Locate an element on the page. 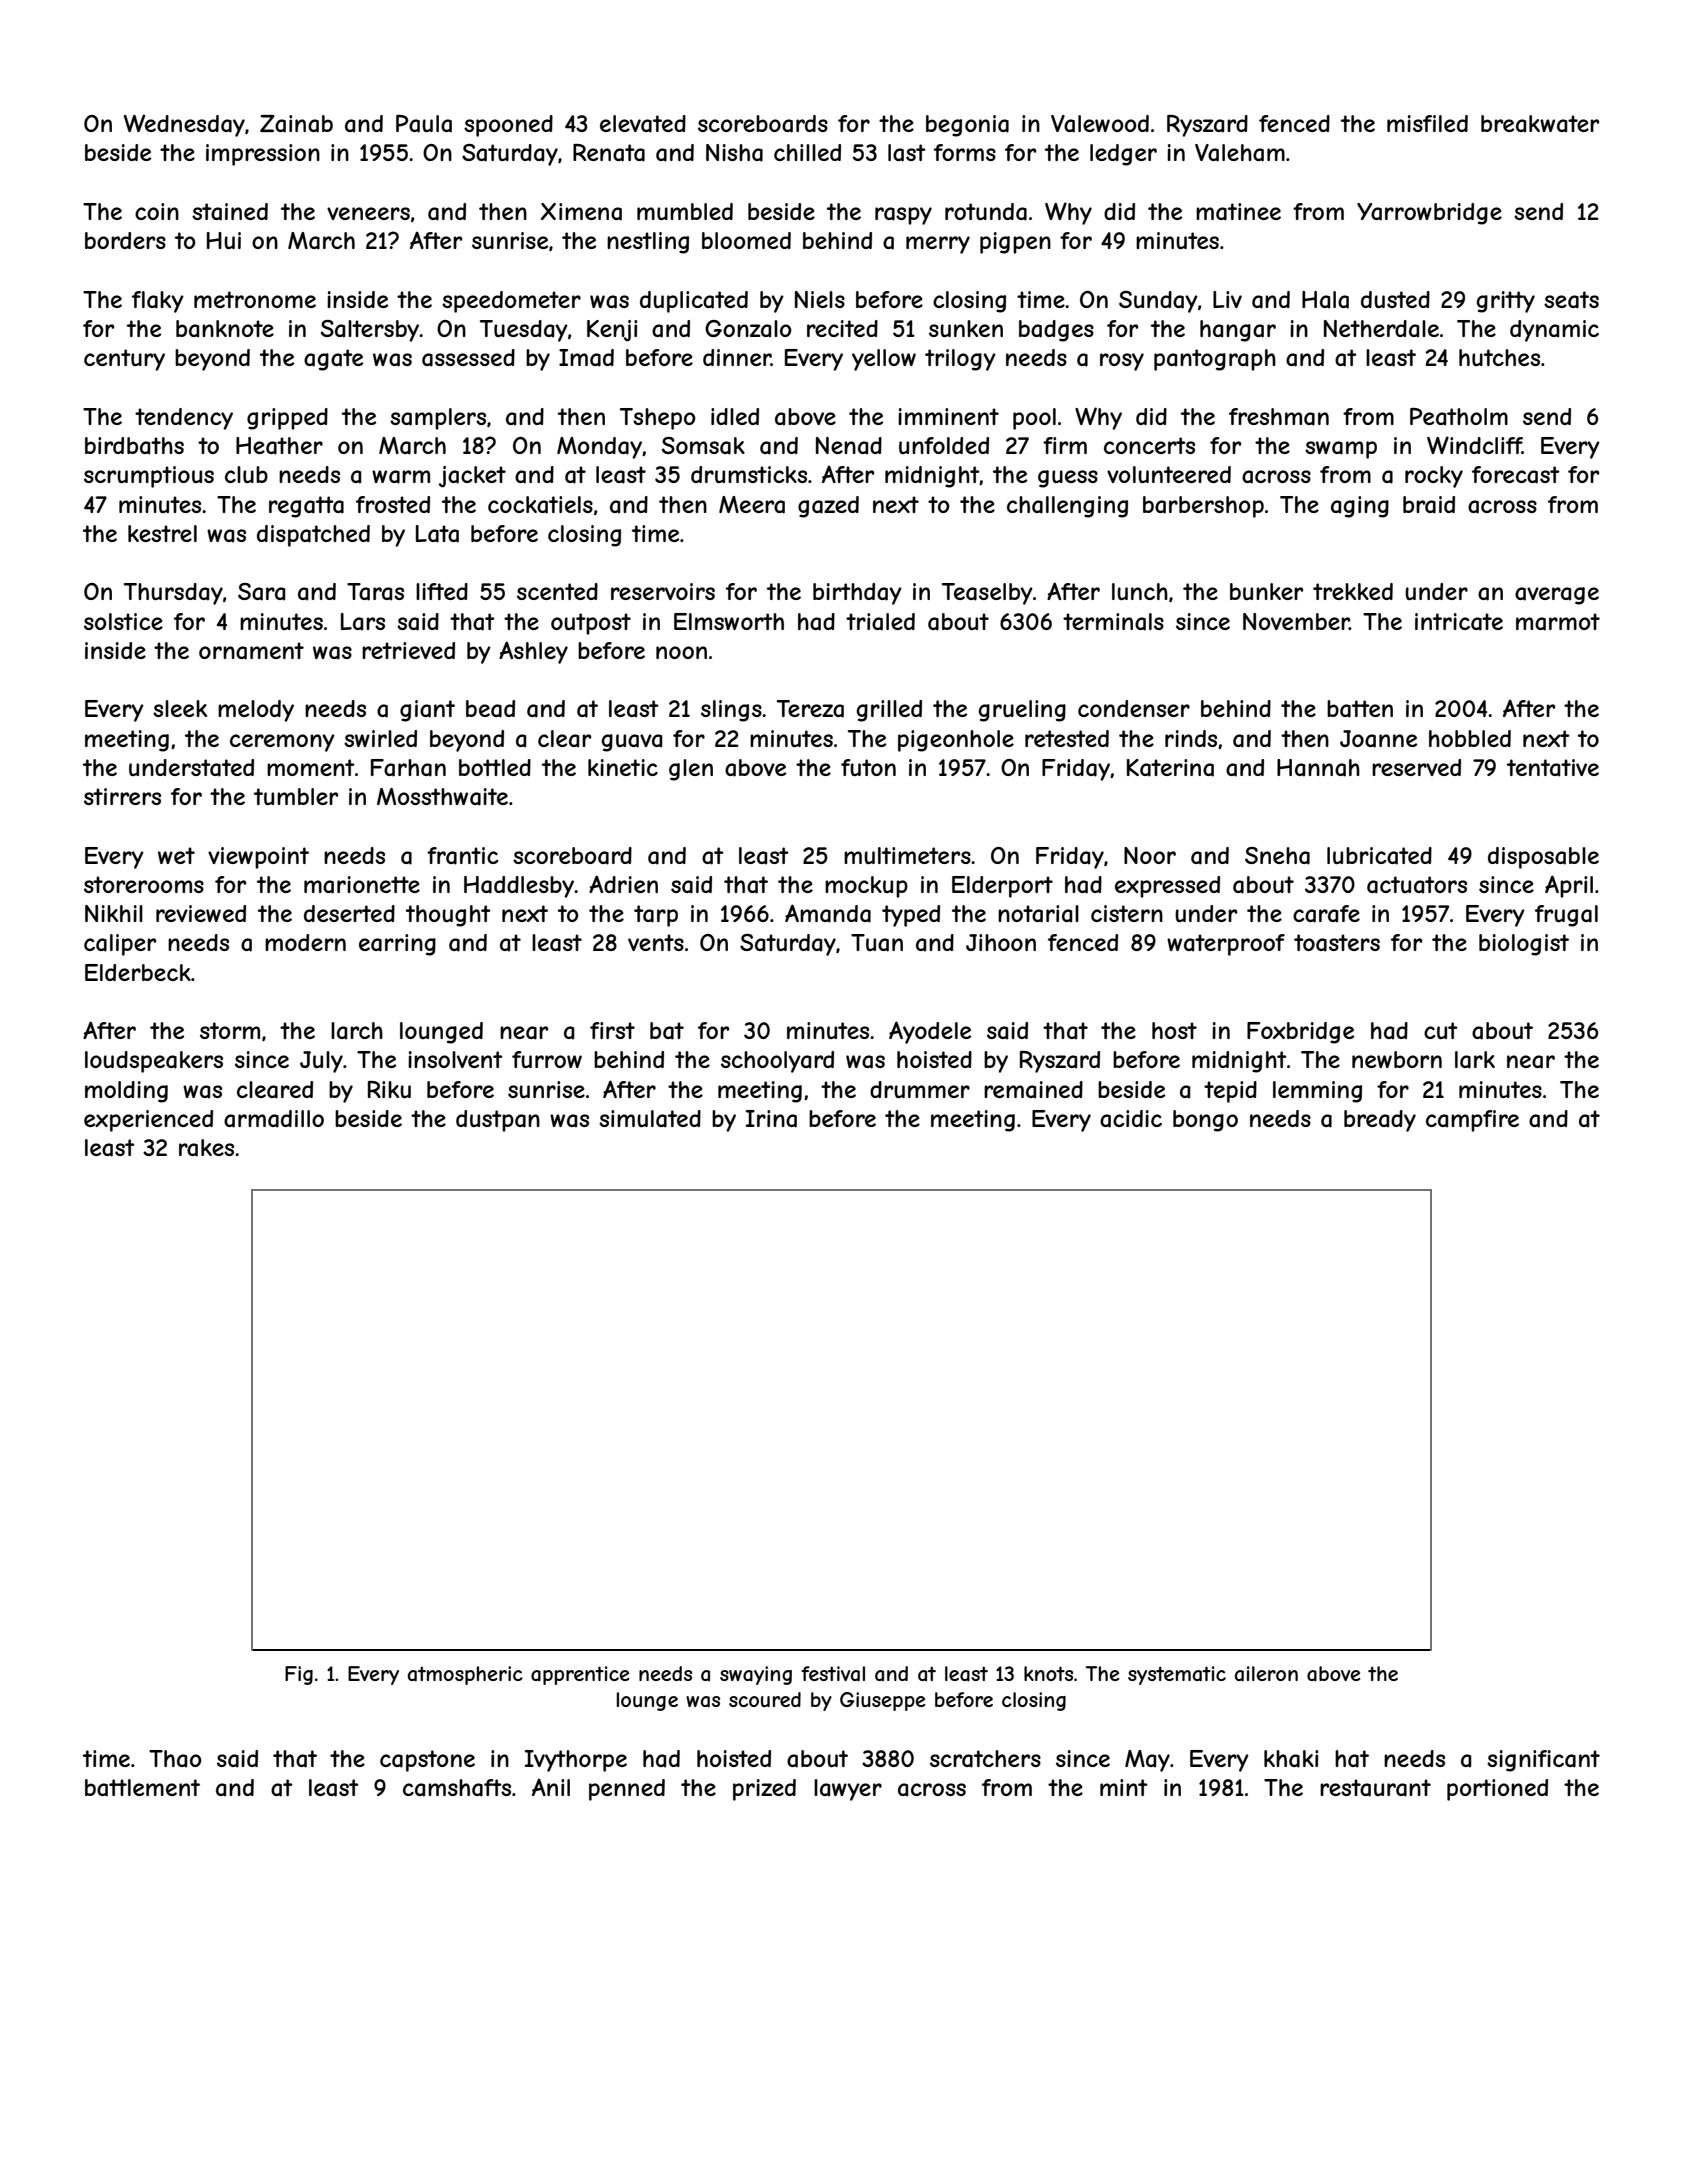  scrumptious is located at coordinates (149, 477).
